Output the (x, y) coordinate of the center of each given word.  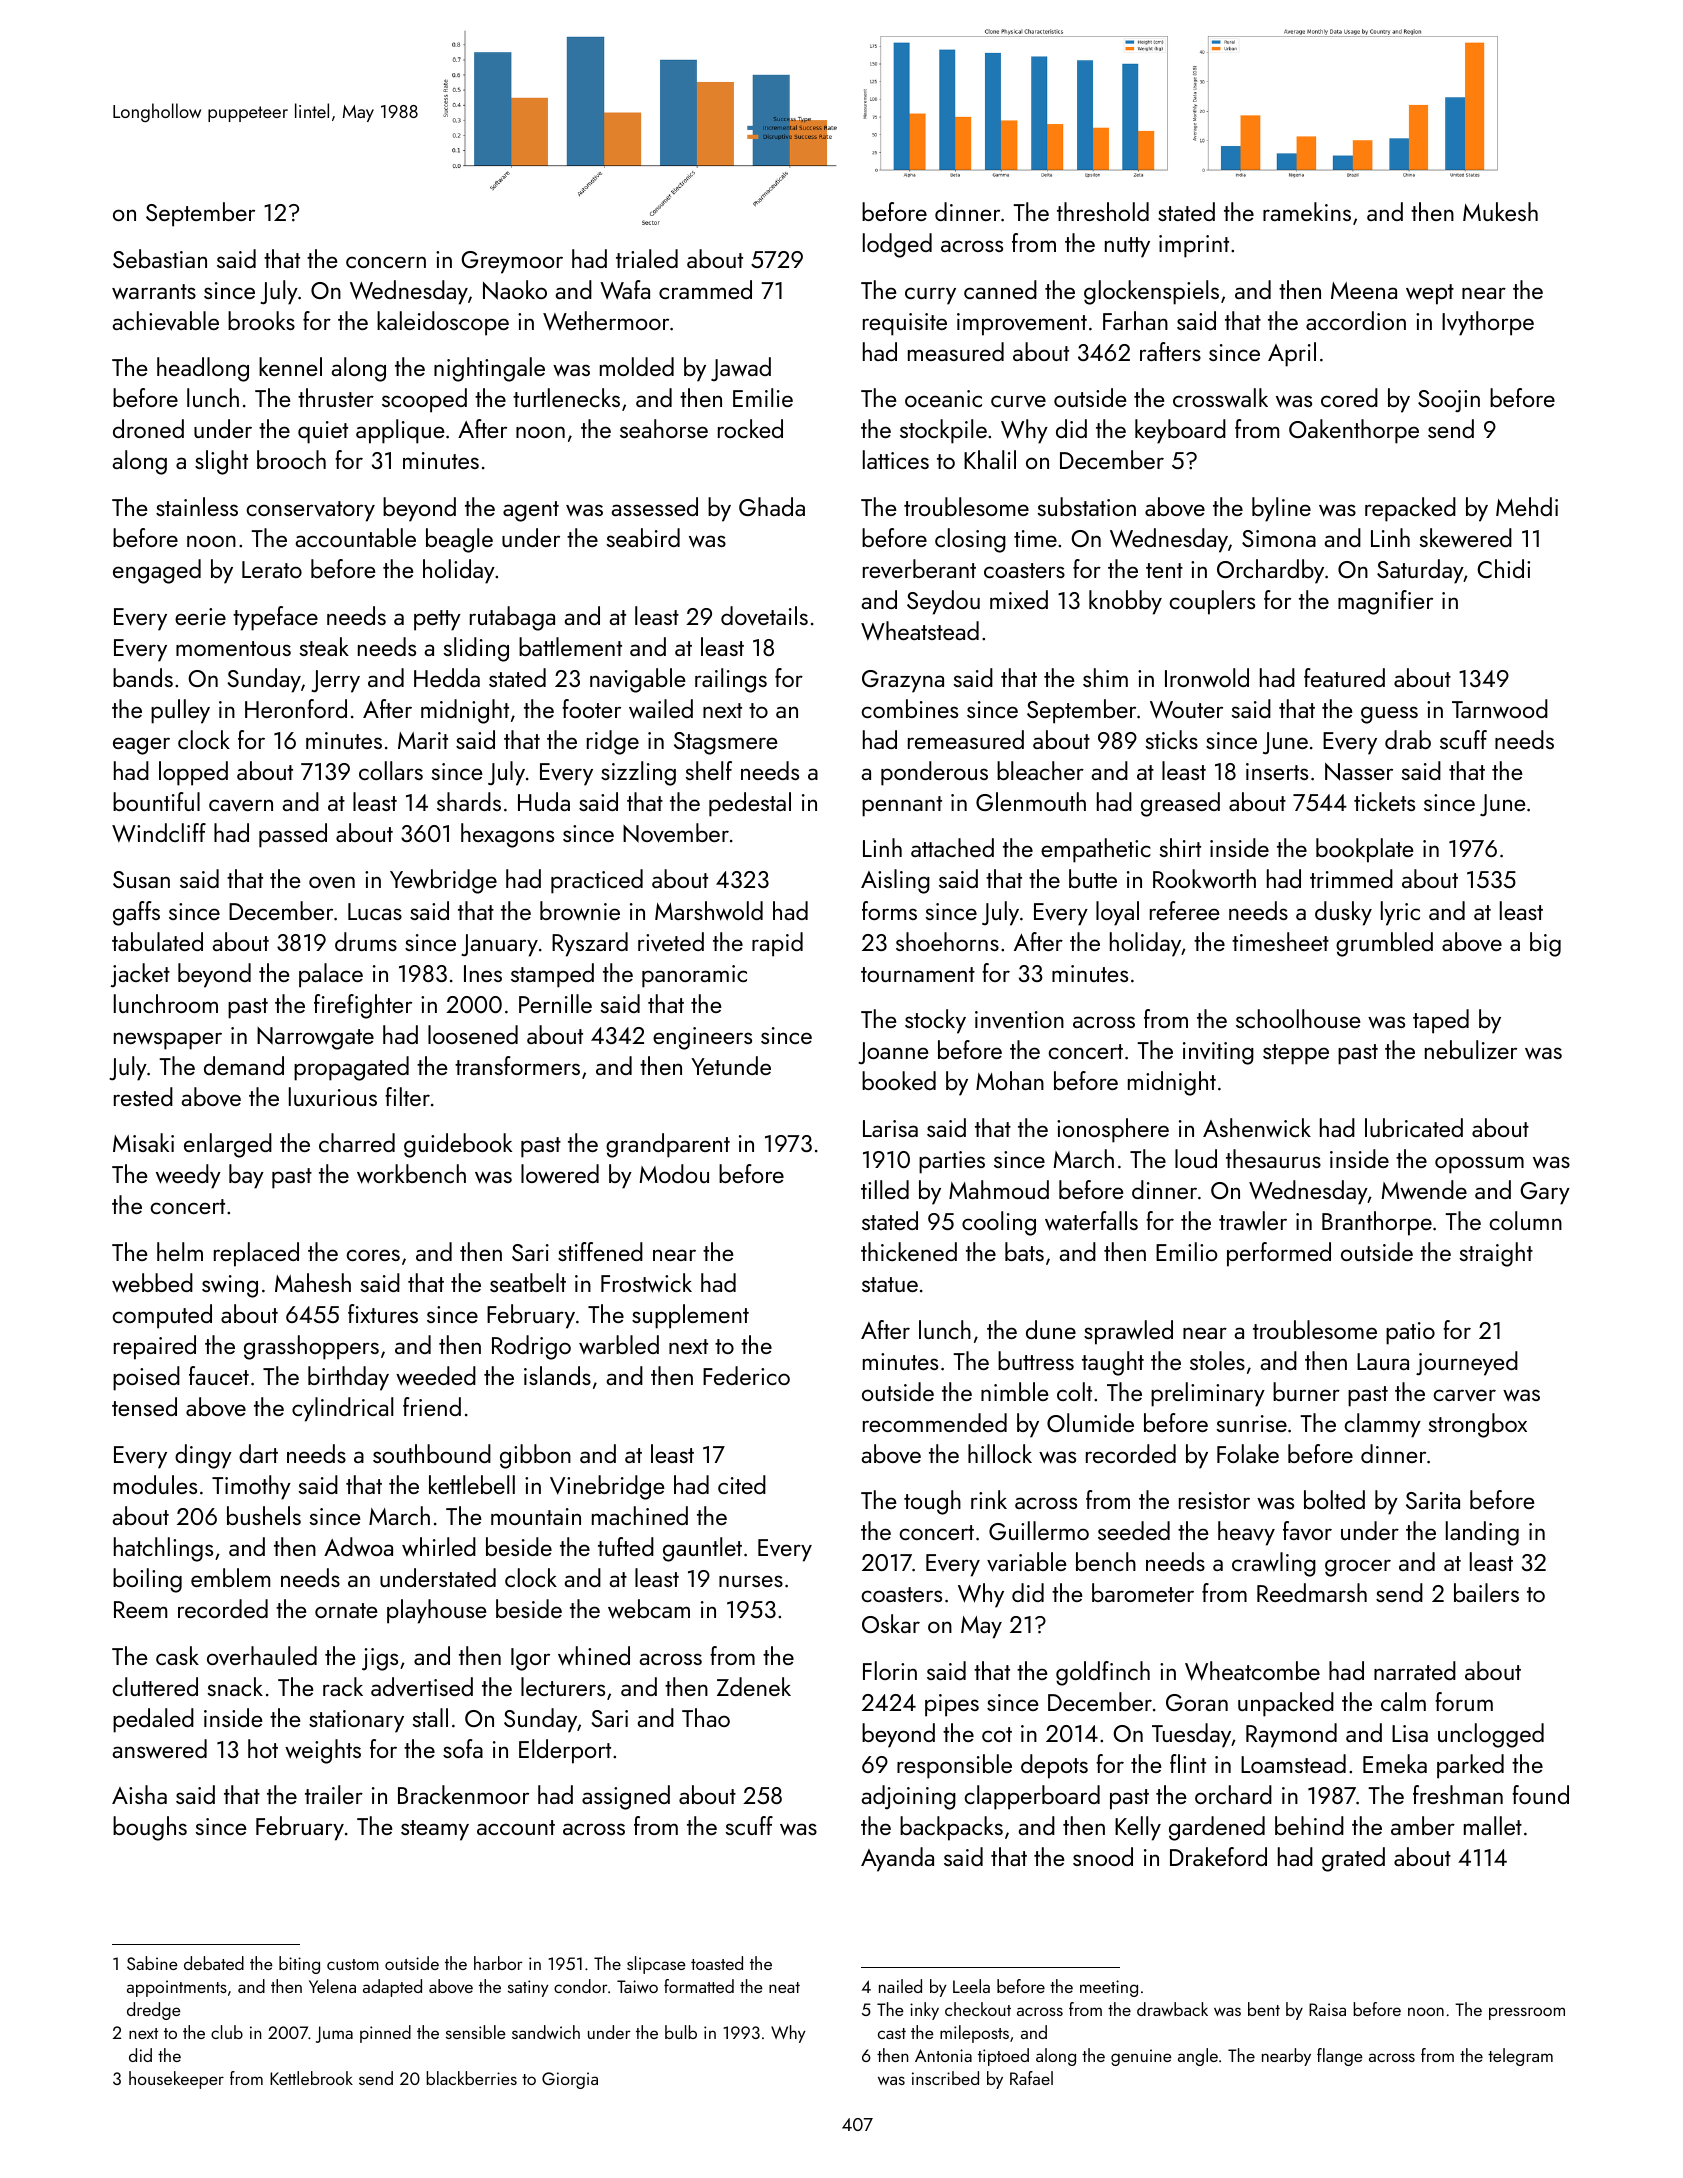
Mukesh (1500, 211)
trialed (647, 258)
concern (386, 262)
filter (407, 1096)
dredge (154, 2011)
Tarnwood (1500, 709)
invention (1019, 1020)
